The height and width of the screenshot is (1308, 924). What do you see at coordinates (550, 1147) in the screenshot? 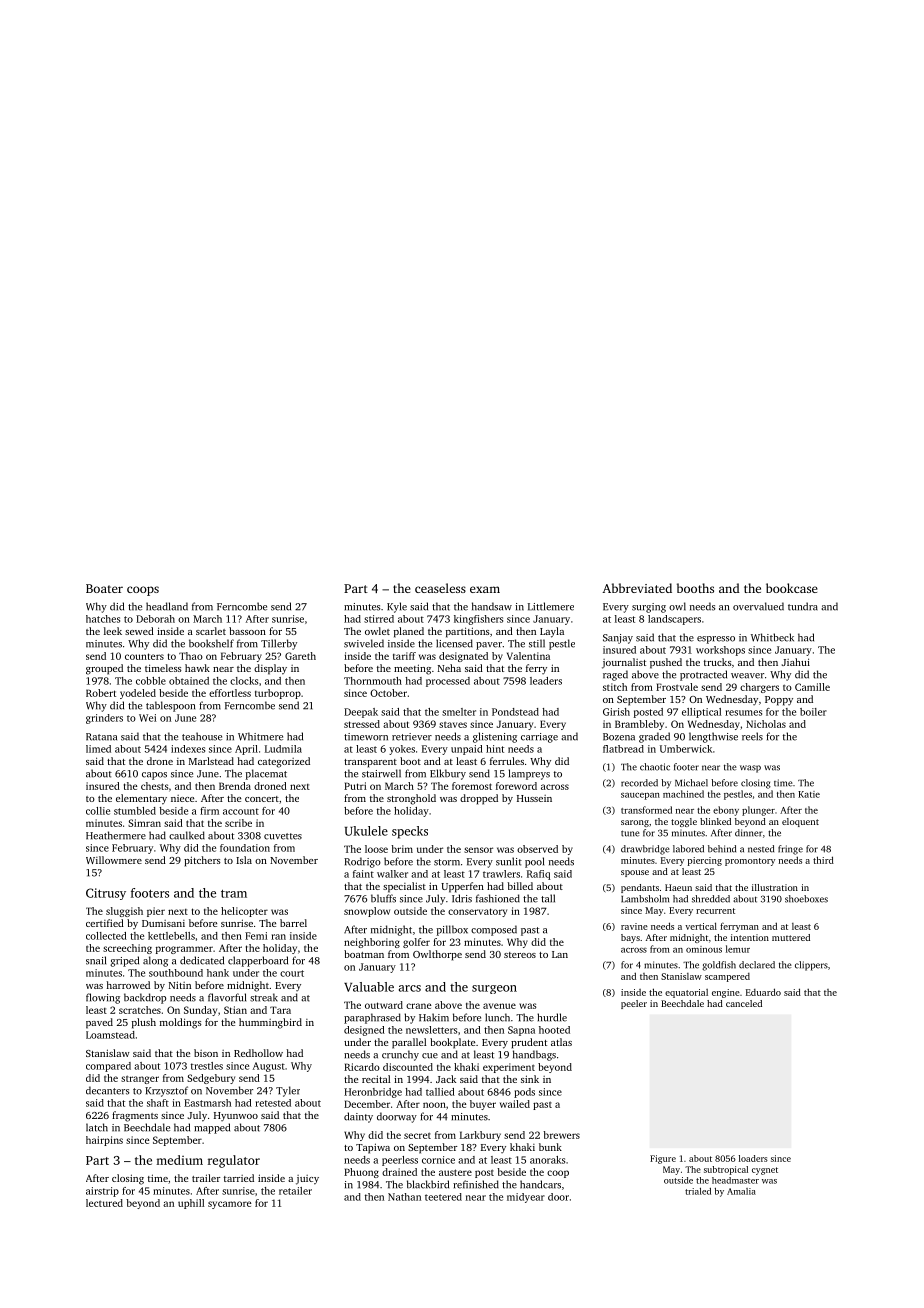
I see `bunk` at bounding box center [550, 1147].
